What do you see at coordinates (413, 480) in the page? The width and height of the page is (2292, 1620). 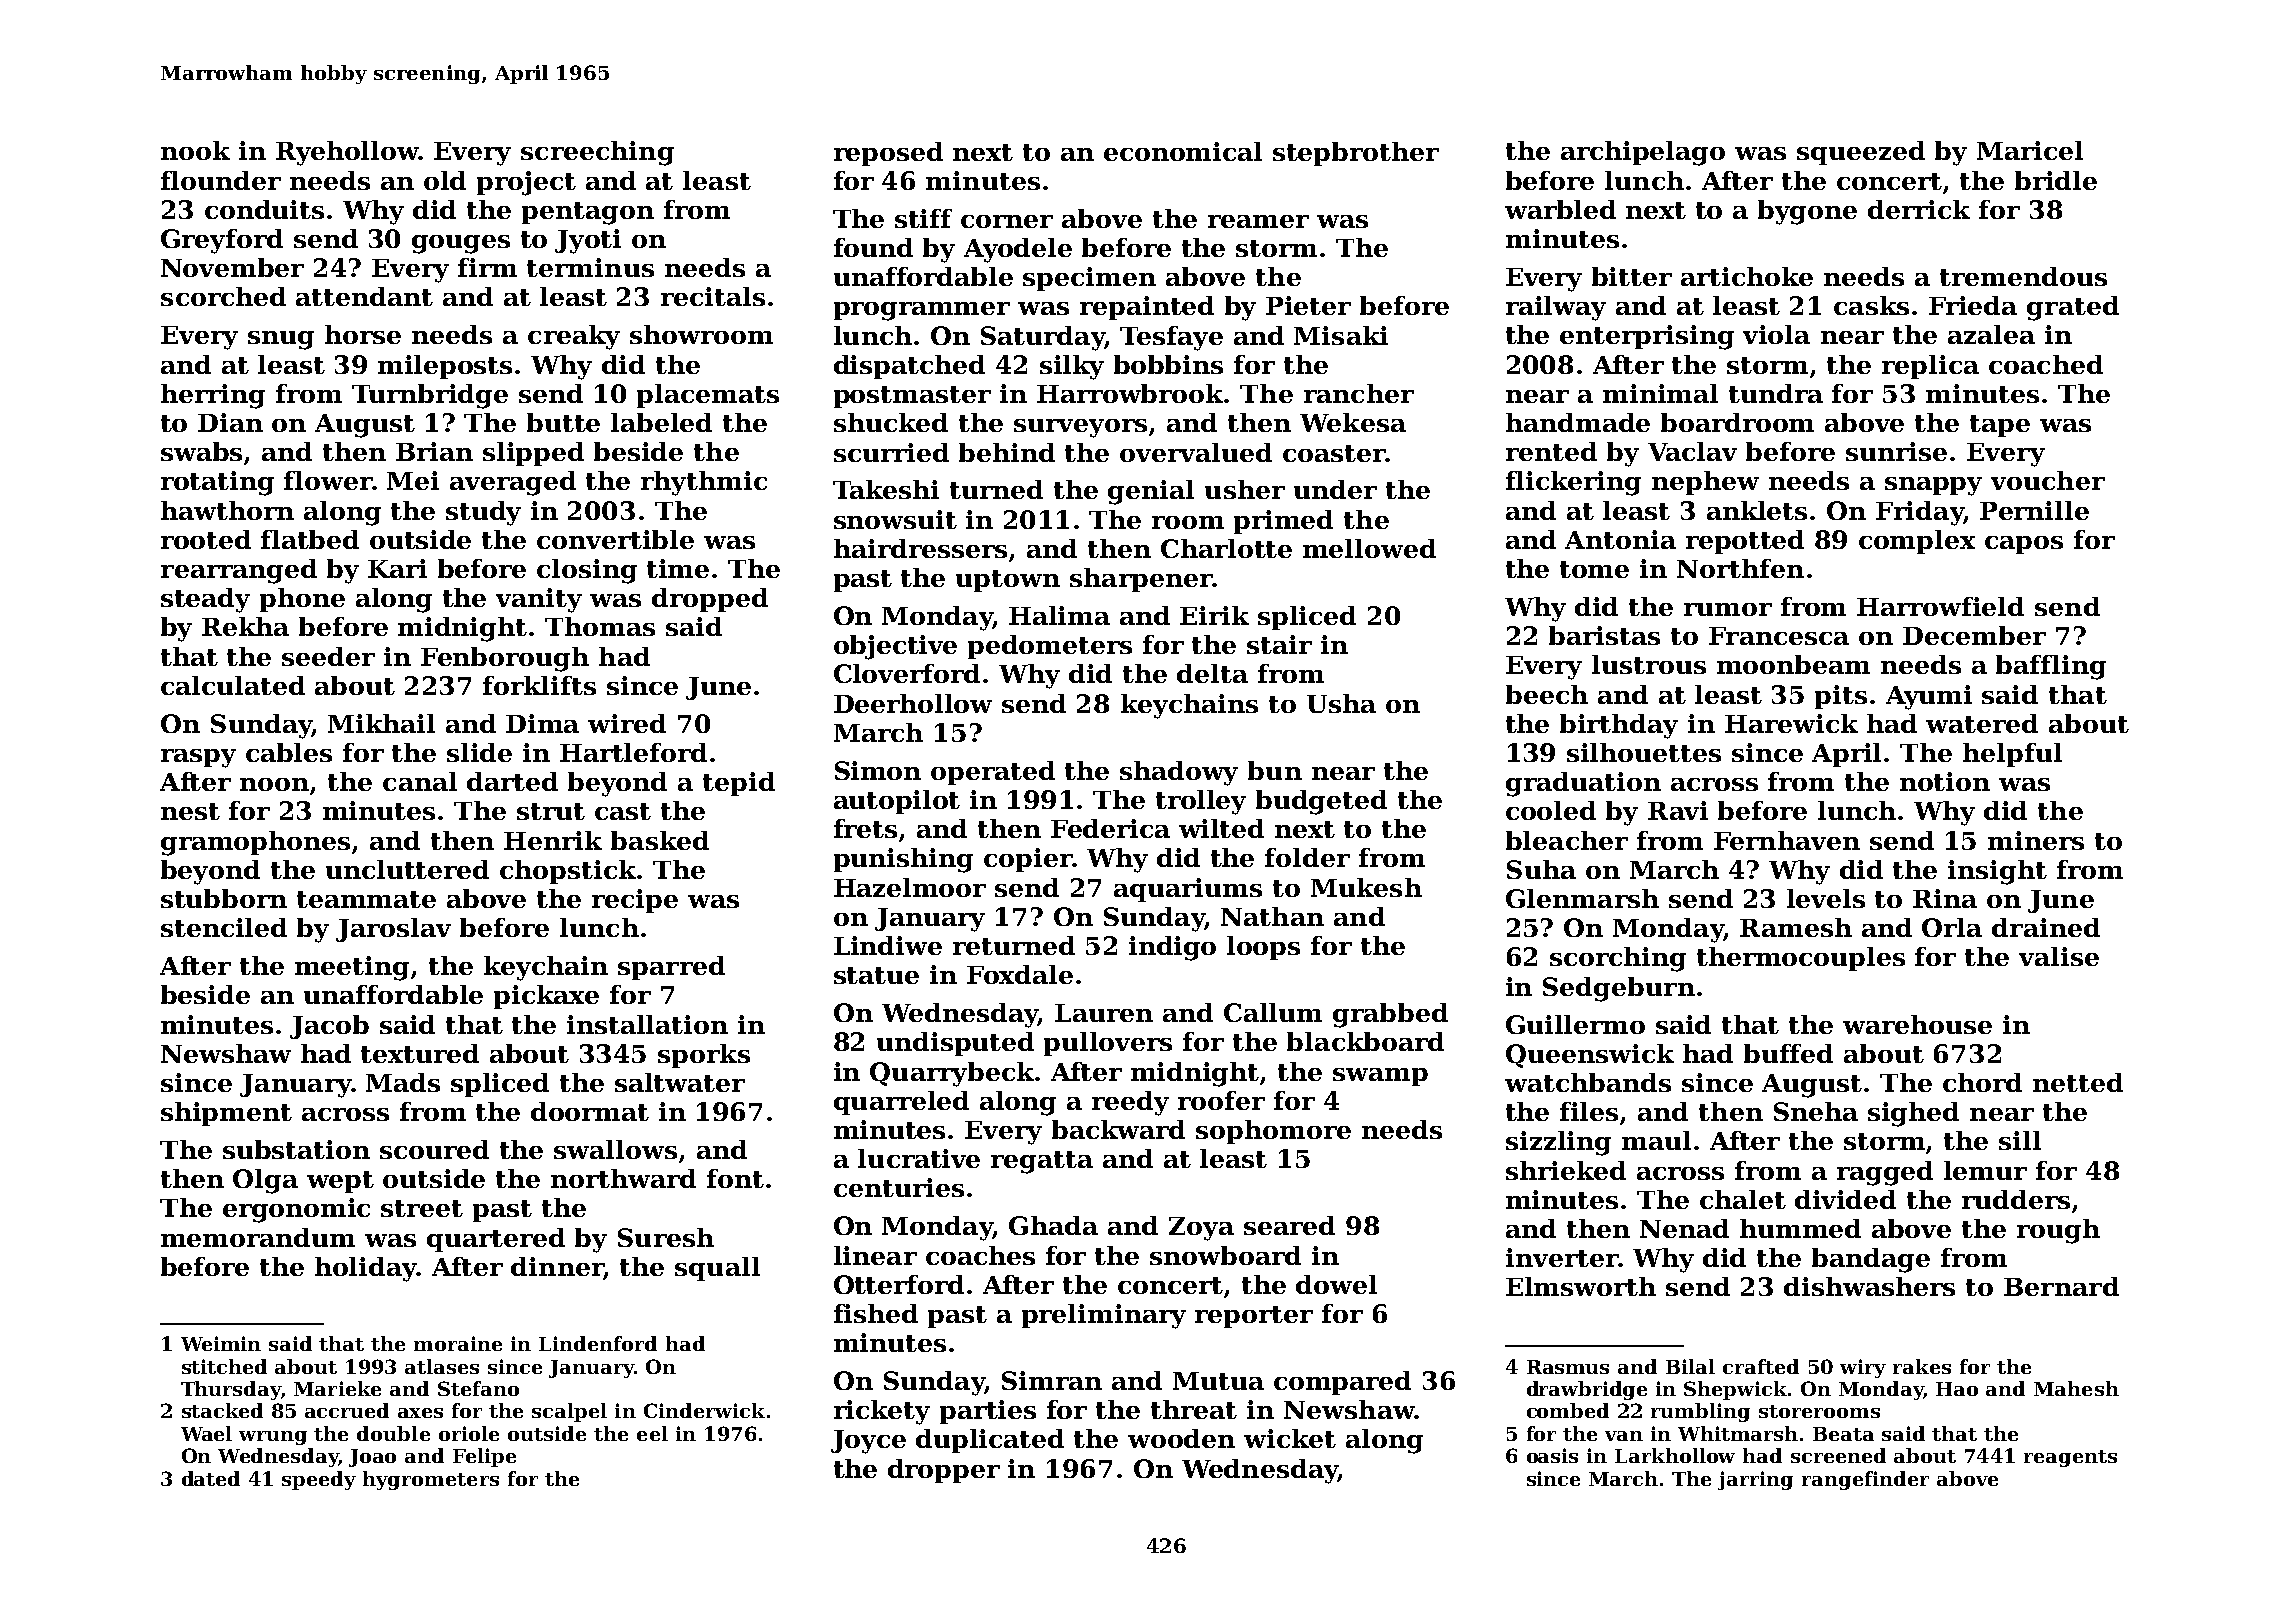 I see `Mei` at bounding box center [413, 480].
